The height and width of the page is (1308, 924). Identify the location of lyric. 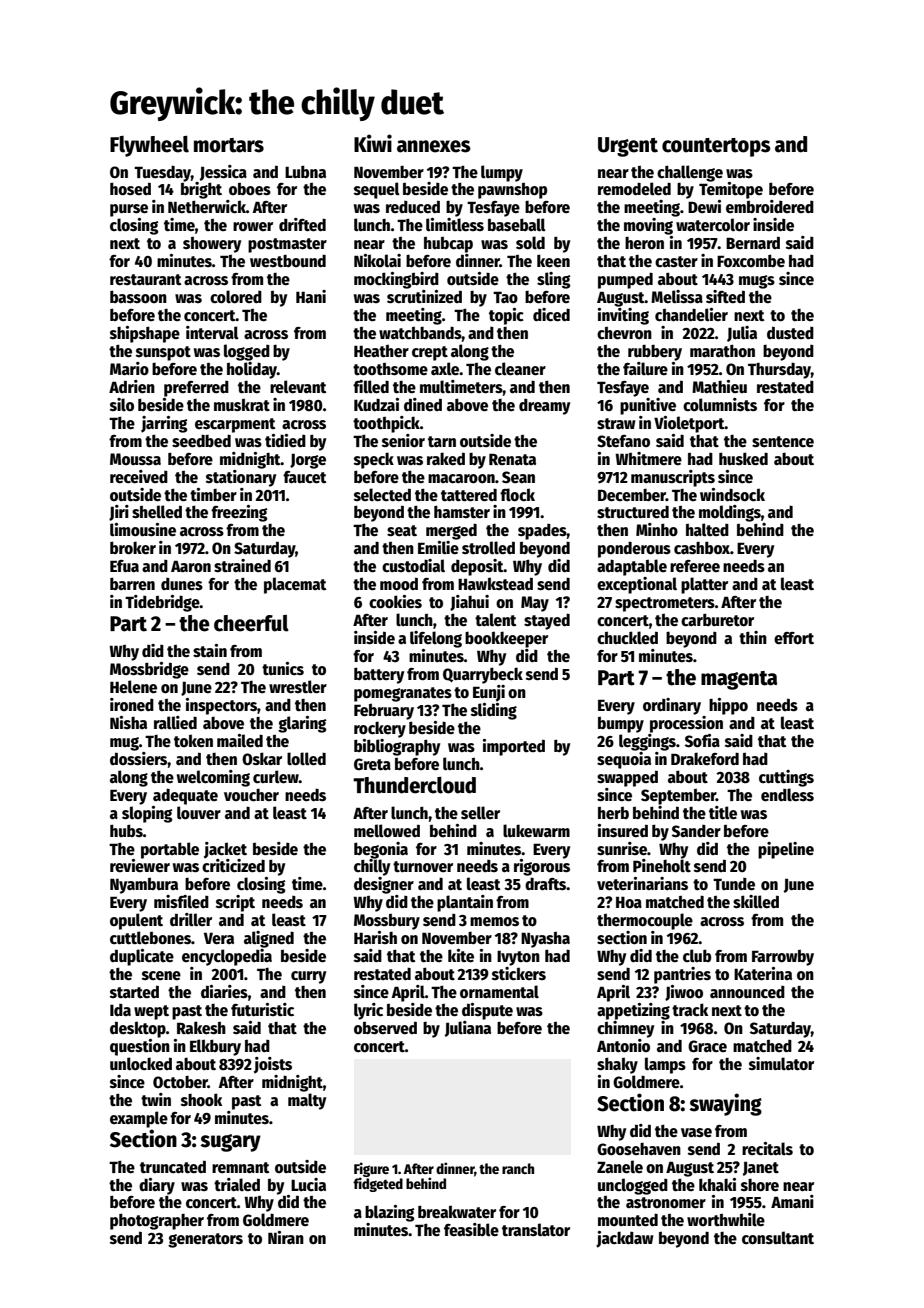
(368, 1011).
